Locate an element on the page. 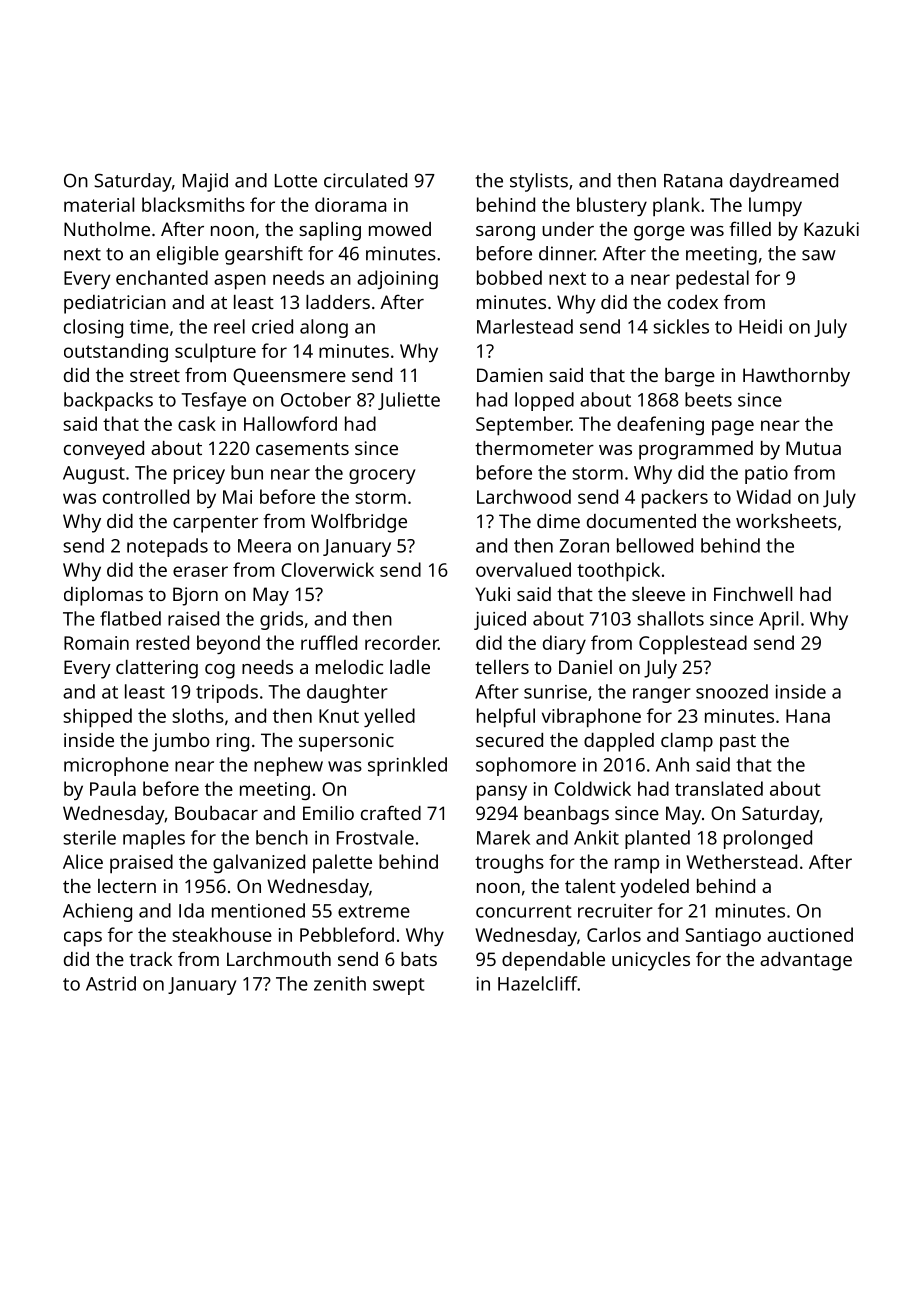 Image resolution: width=924 pixels, height=1311 pixels. rested is located at coordinates (162, 642).
